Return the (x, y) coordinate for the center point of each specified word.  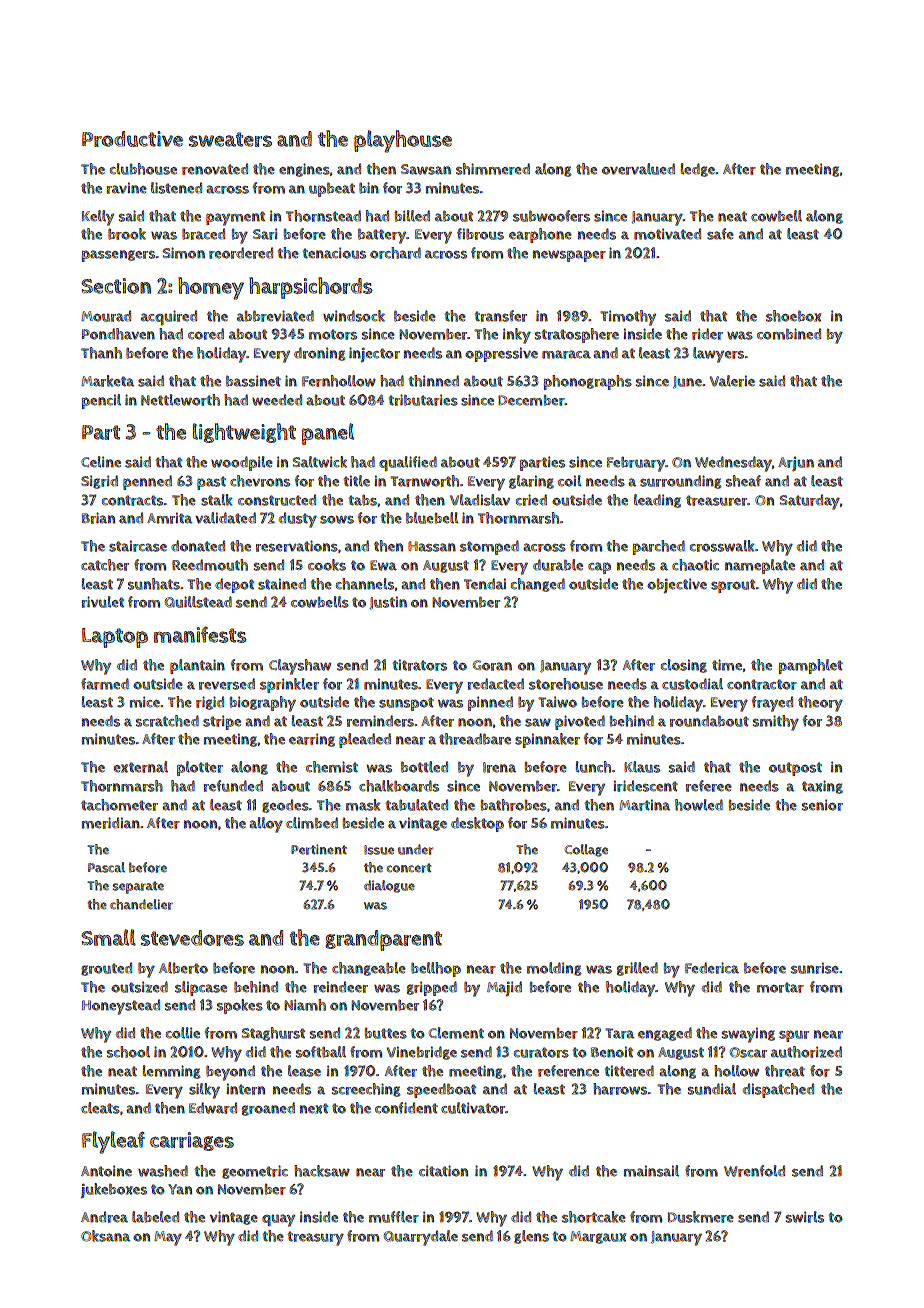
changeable (369, 969)
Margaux (598, 1237)
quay (278, 1220)
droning (319, 354)
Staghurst (273, 1034)
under (415, 849)
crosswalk (722, 546)
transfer (501, 316)
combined (789, 334)
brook (127, 234)
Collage (586, 850)
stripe (222, 722)
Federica (712, 968)
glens (531, 1237)
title (357, 481)
